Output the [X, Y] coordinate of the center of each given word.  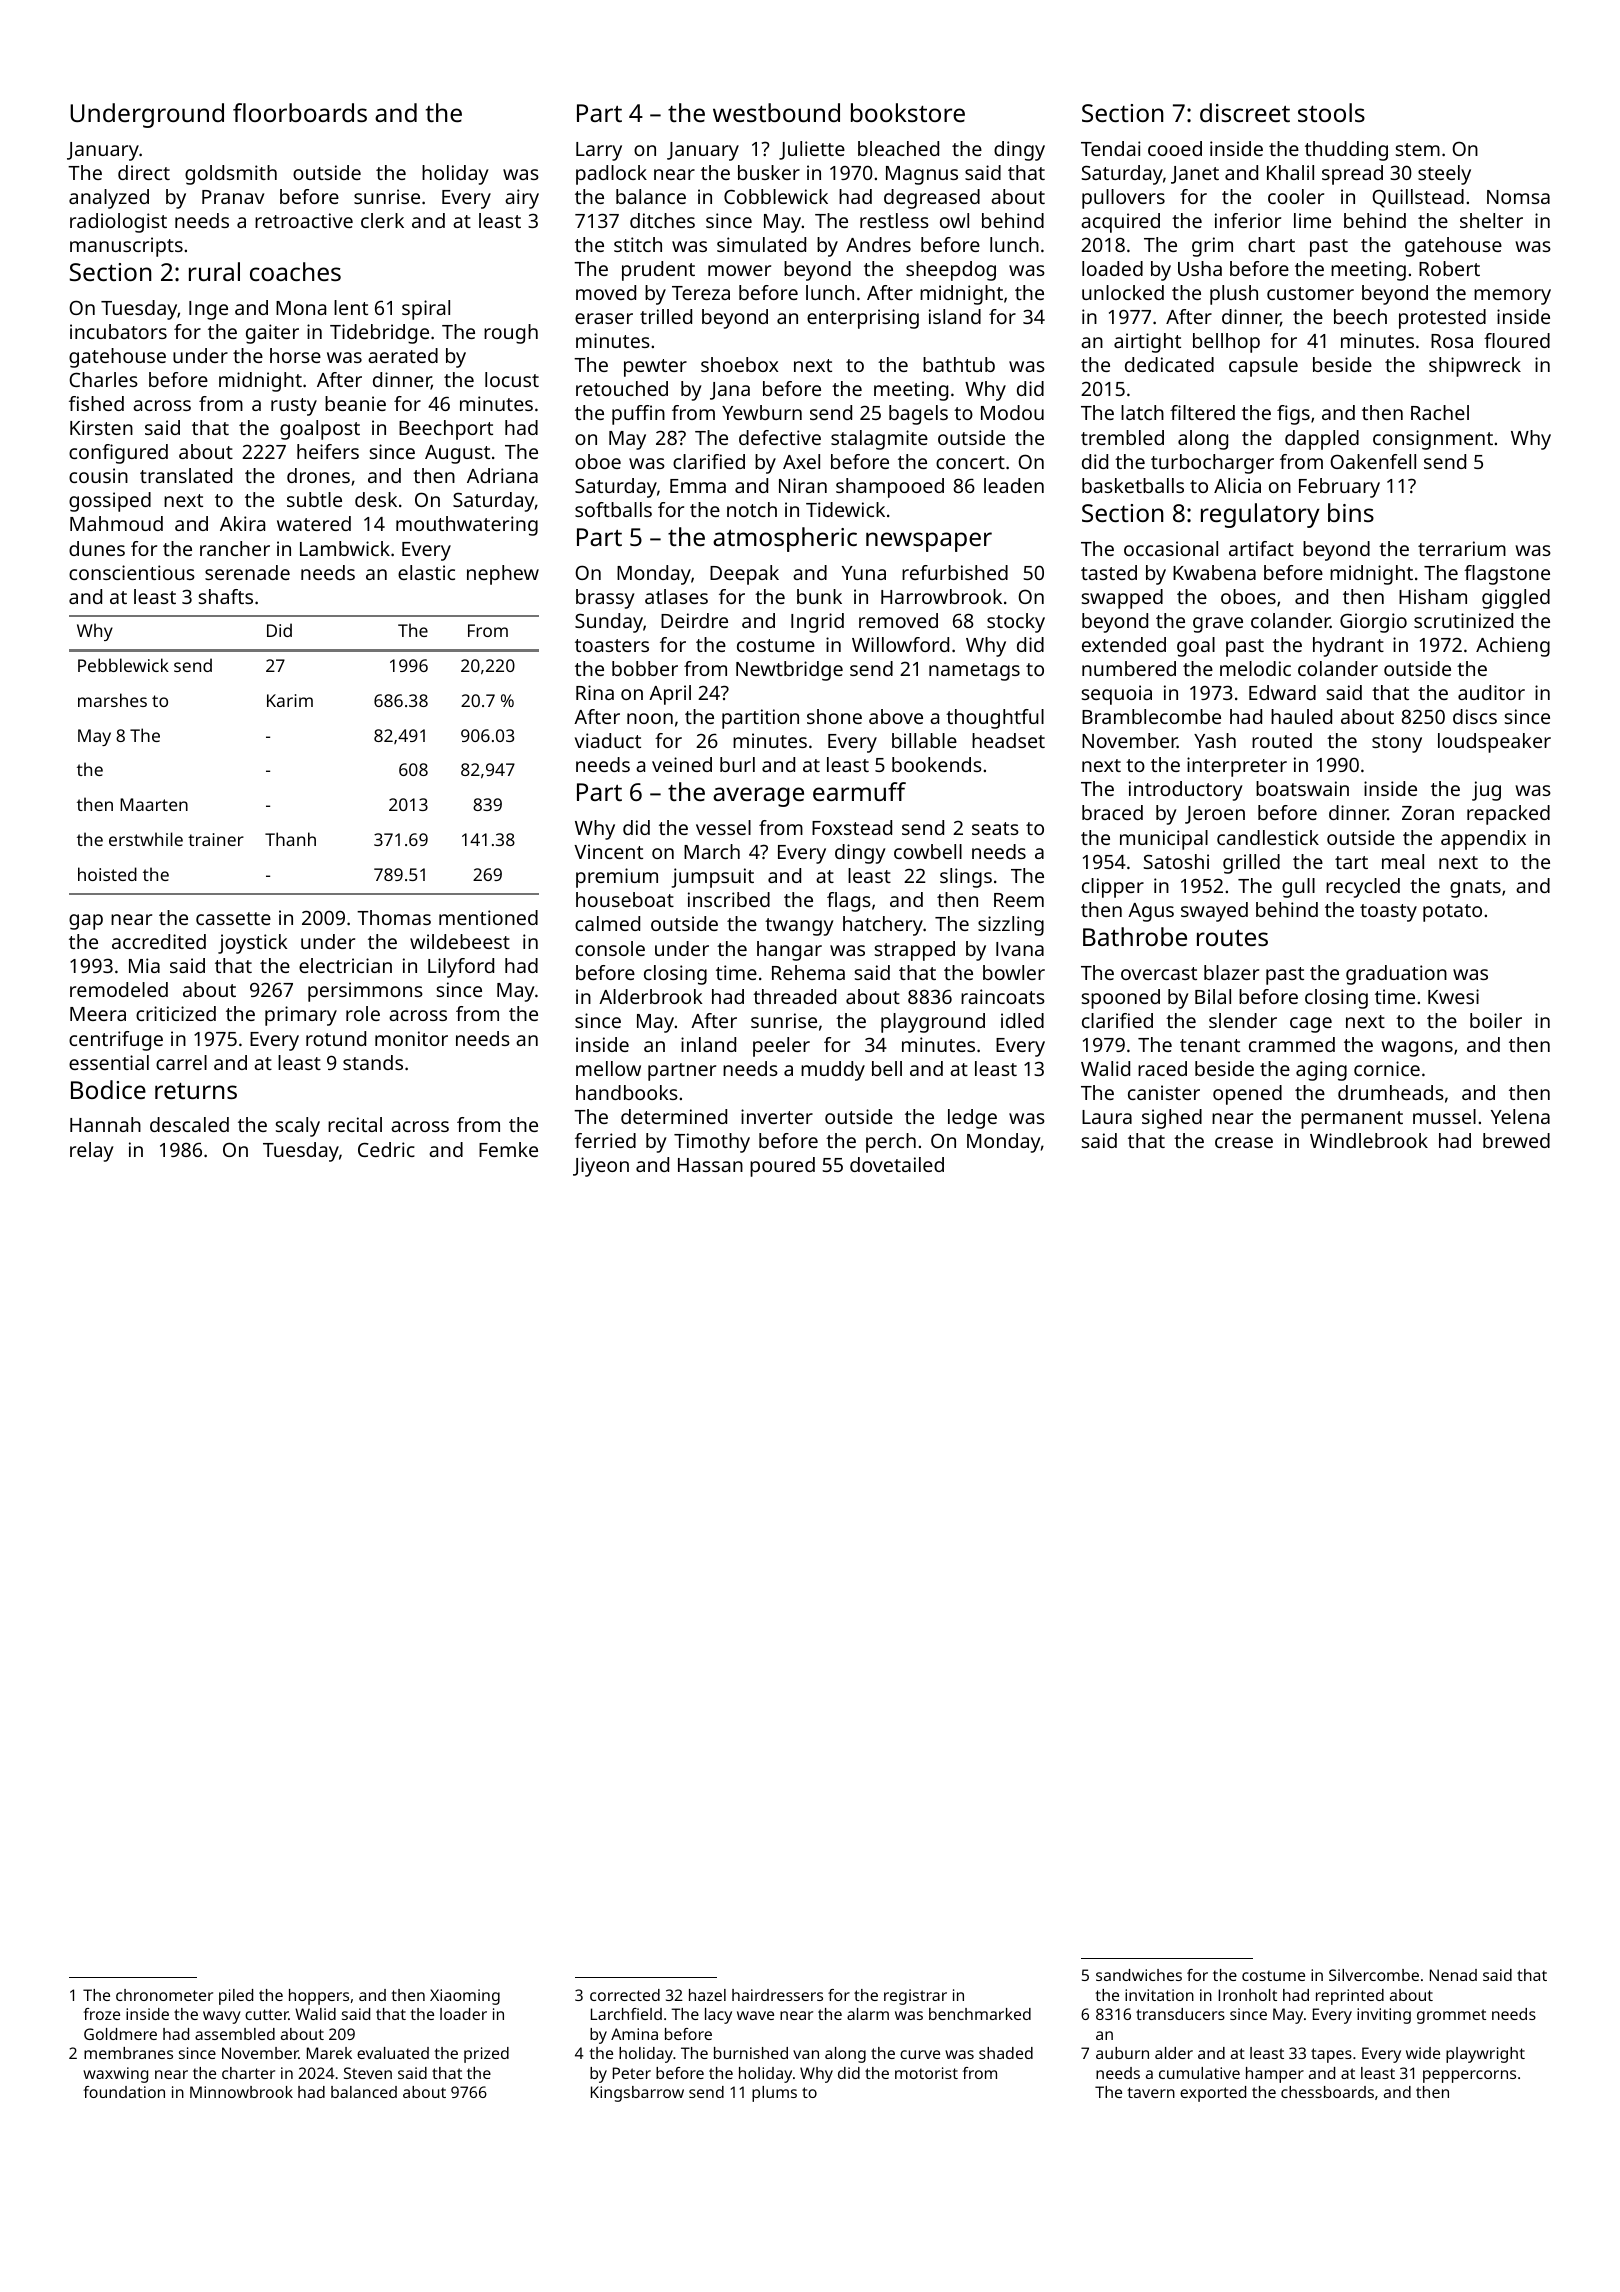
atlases [676, 596]
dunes [97, 548]
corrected [625, 1995]
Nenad [1453, 1975]
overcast [1159, 973]
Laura [1107, 1117]
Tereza [701, 293]
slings [966, 878]
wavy [222, 2017]
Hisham [1433, 596]
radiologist [118, 223]
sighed [1172, 1119]
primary [301, 1016]
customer [1310, 293]
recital [355, 1124]
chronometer [164, 1995]
